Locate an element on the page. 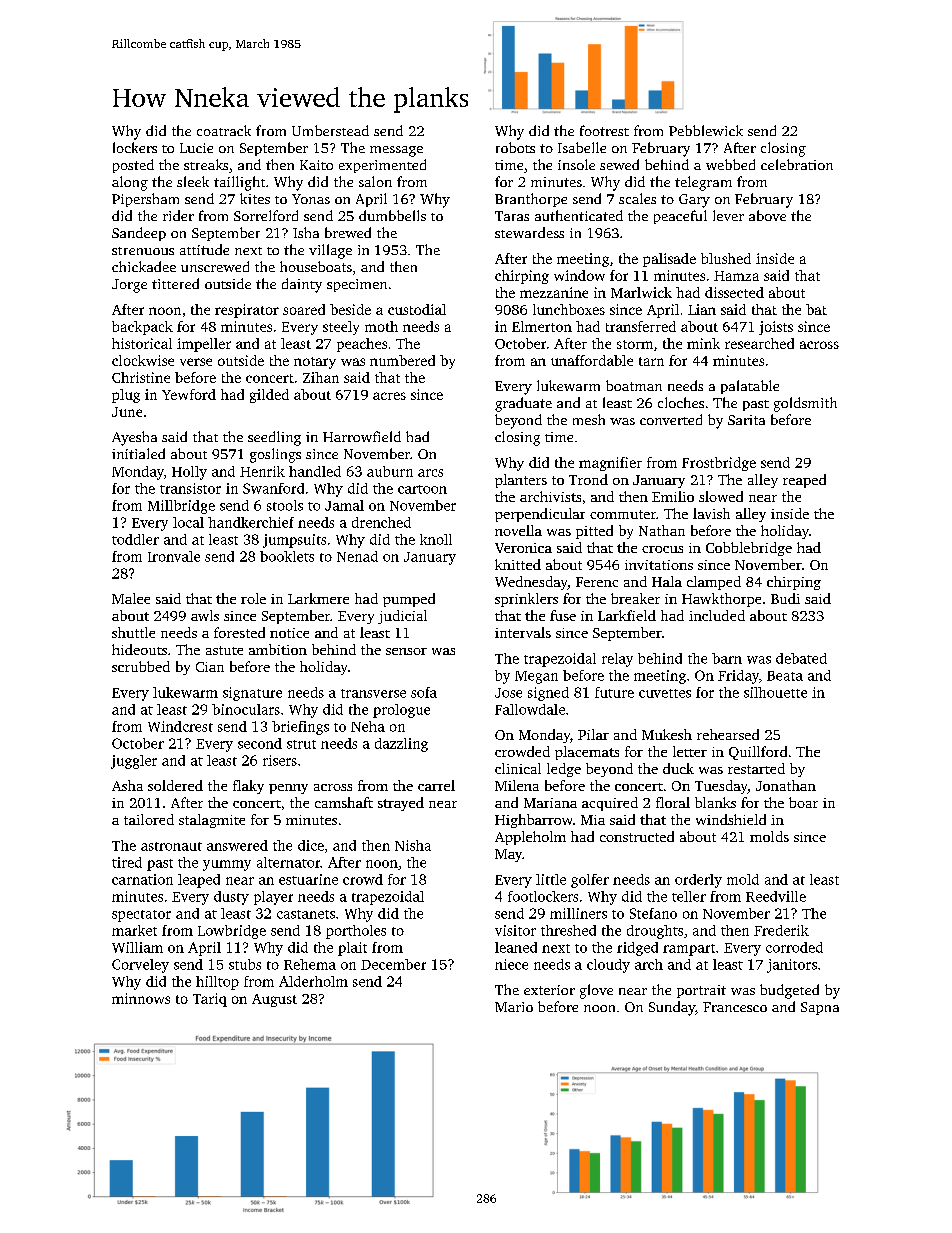 Image resolution: width=952 pixels, height=1233 pixels. message is located at coordinates (396, 151).
